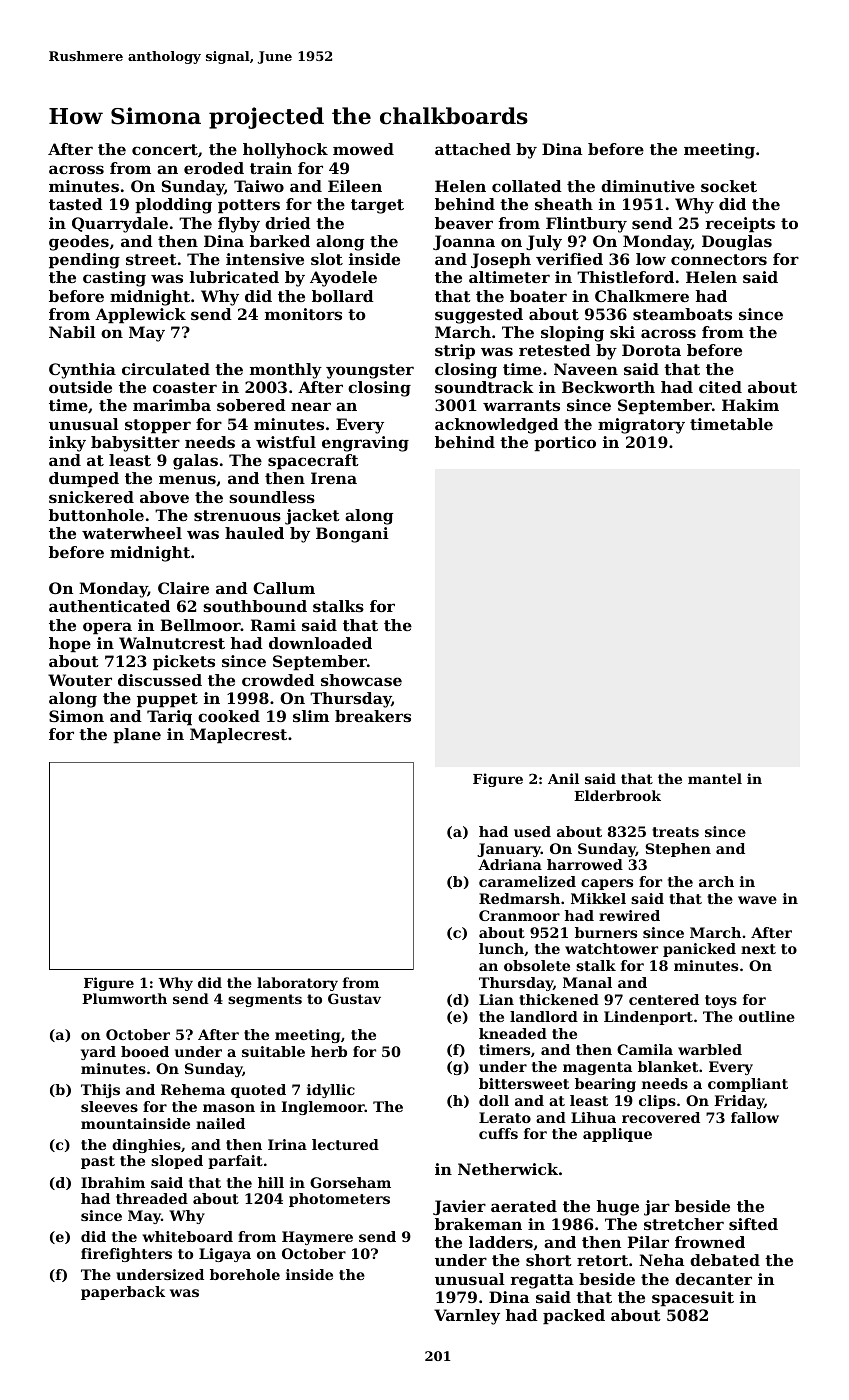 This document has width=849, height=1400. What do you see at coordinates (668, 1066) in the document?
I see `blanket` at bounding box center [668, 1066].
